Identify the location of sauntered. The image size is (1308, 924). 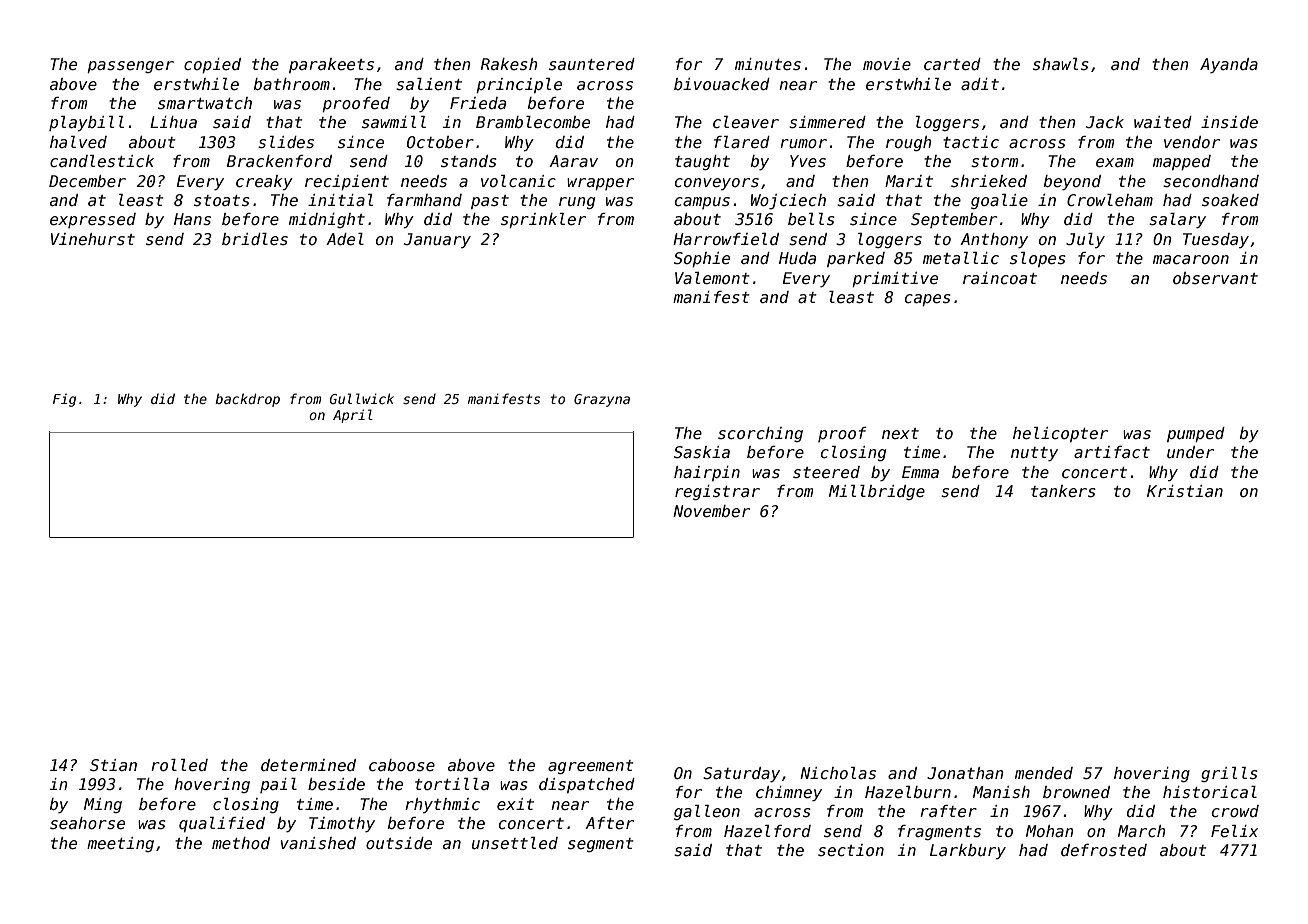
(592, 64).
